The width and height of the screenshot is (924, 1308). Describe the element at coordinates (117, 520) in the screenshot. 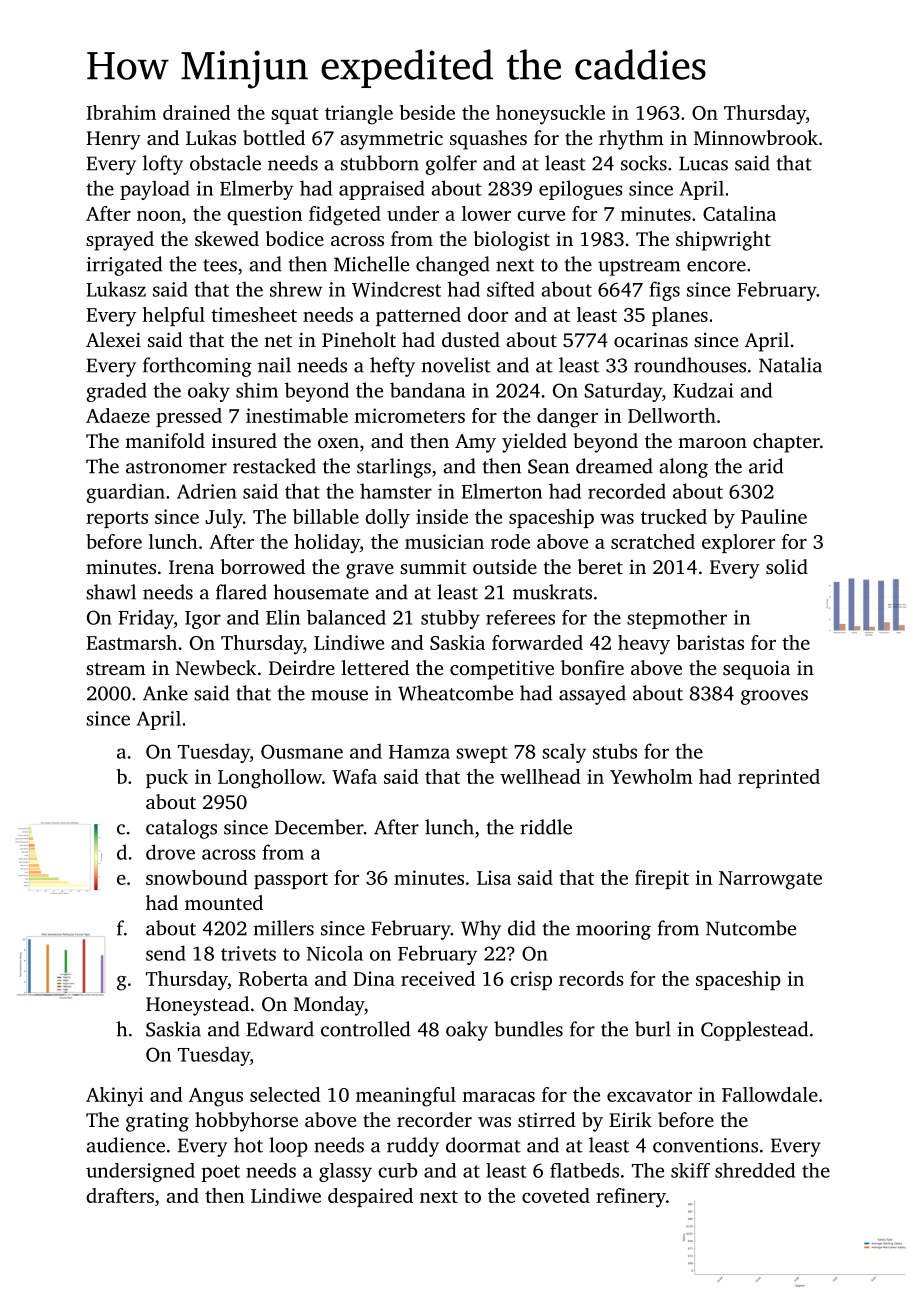

I see `reports` at that location.
